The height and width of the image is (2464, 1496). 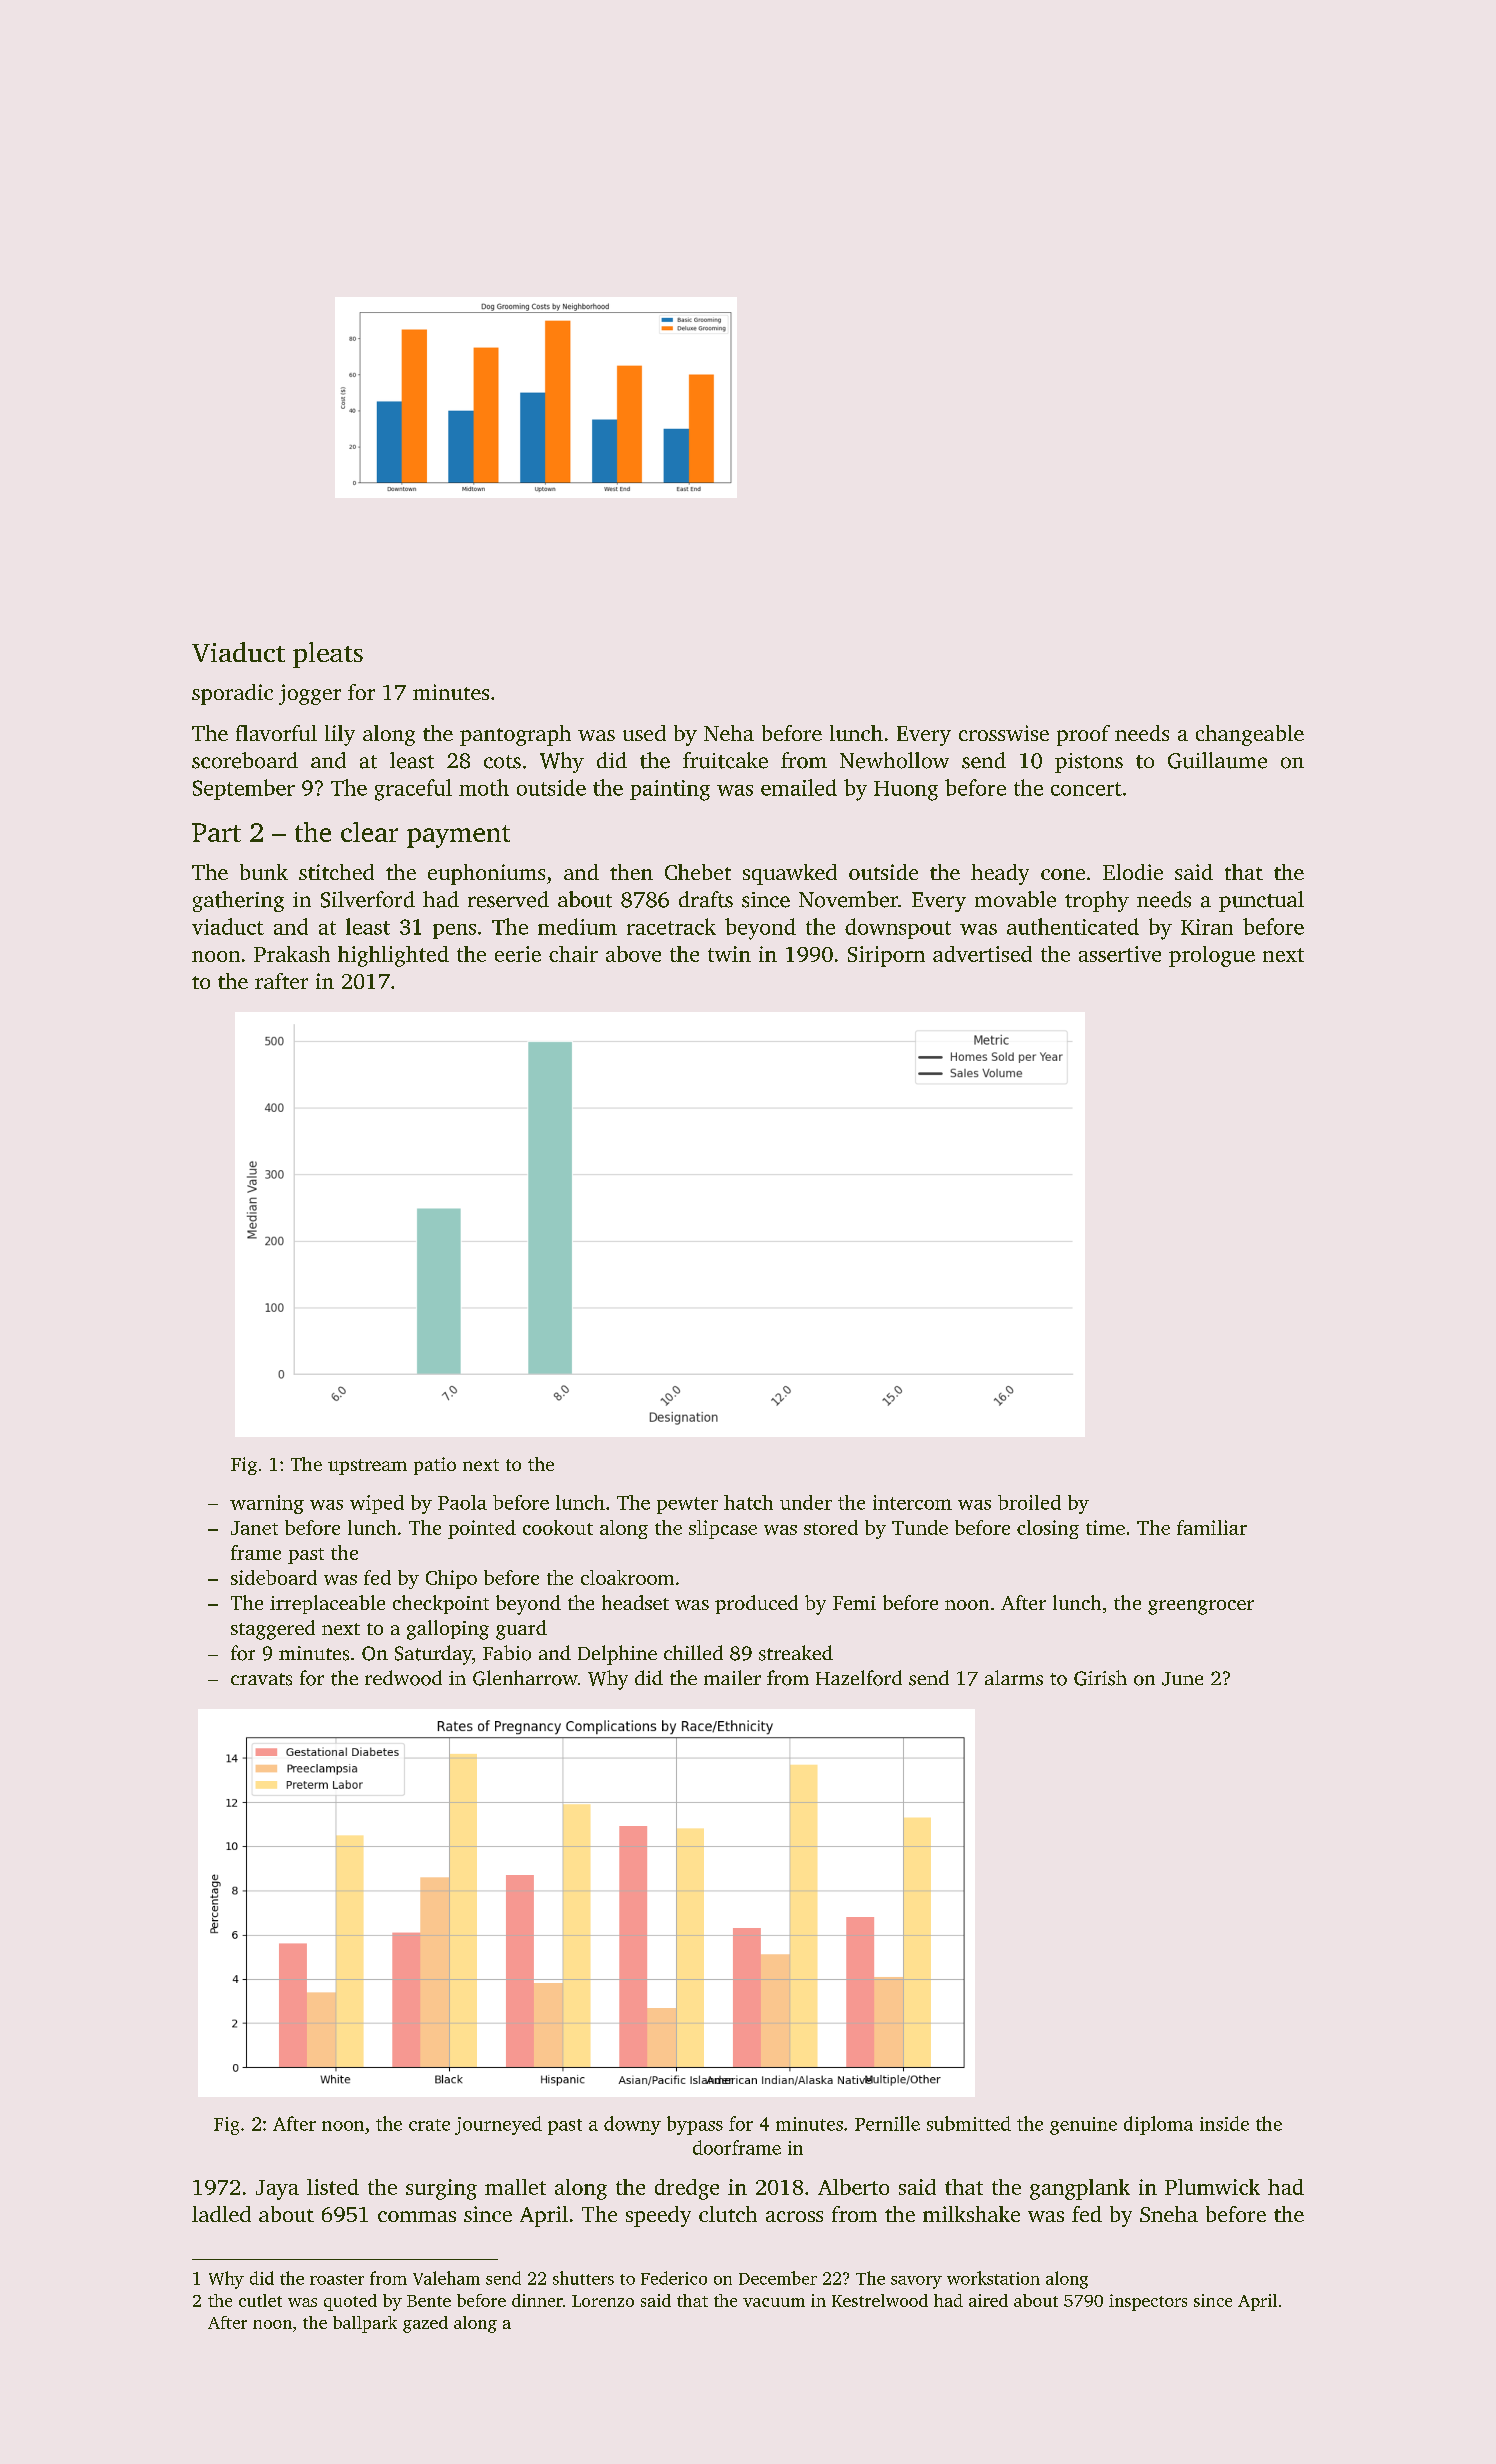 What do you see at coordinates (367, 1467) in the image?
I see `upstream` at bounding box center [367, 1467].
